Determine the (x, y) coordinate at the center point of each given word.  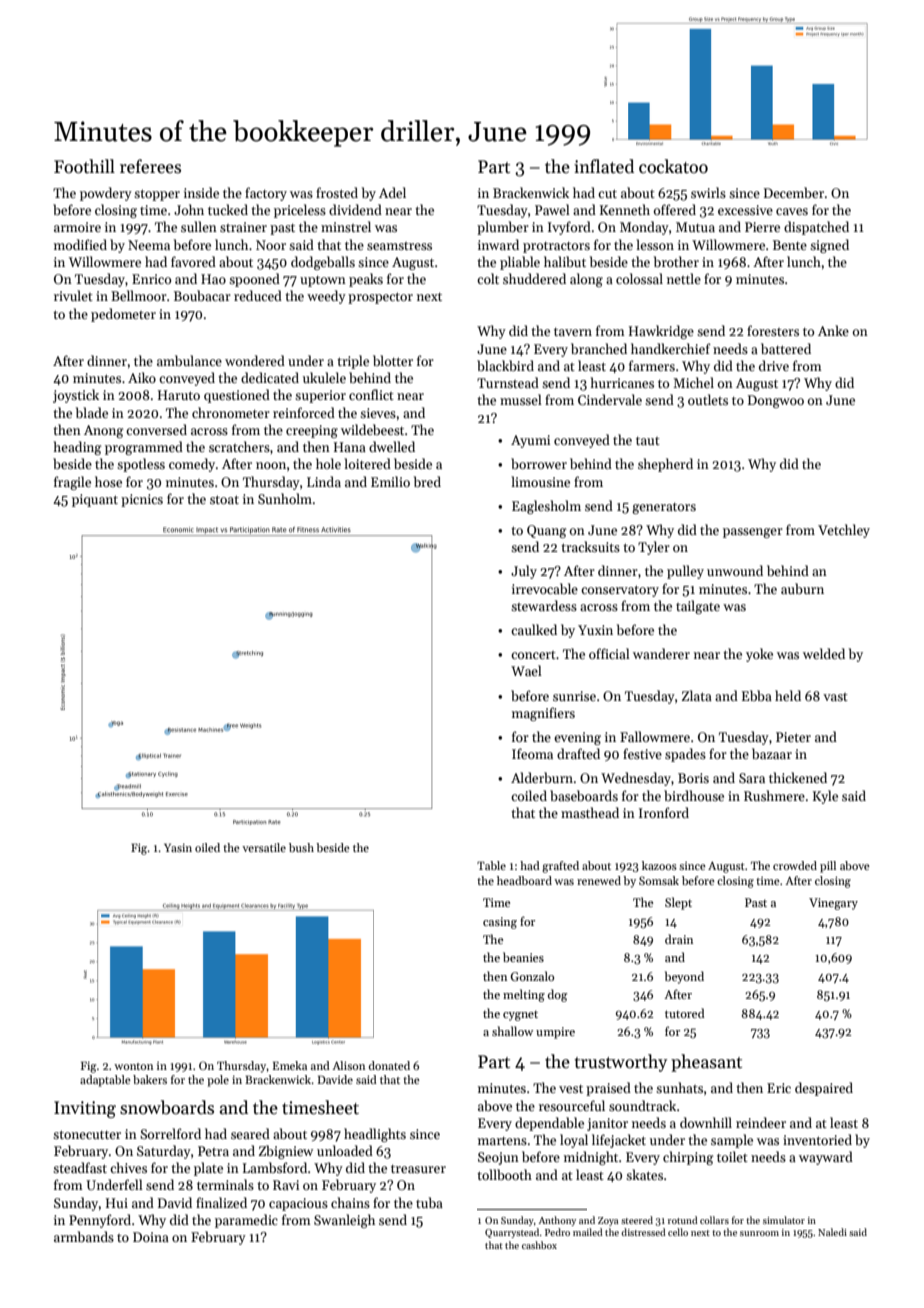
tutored (685, 1013)
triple (353, 362)
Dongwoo (776, 401)
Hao (213, 279)
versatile (264, 847)
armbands (84, 1236)
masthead (590, 812)
